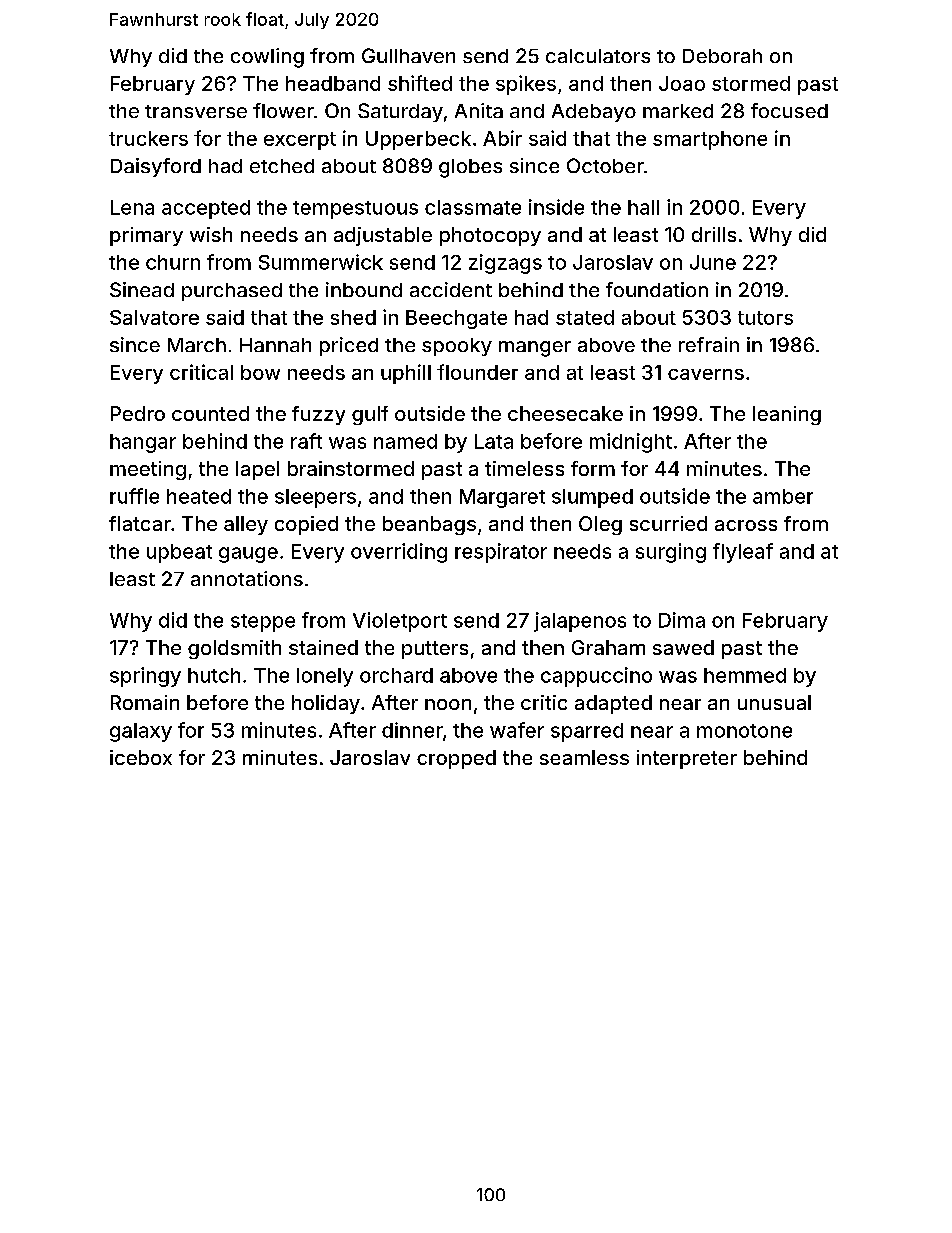 This document has height=1233, width=952. Describe the element at coordinates (383, 236) in the document. I see `adjustable` at that location.
